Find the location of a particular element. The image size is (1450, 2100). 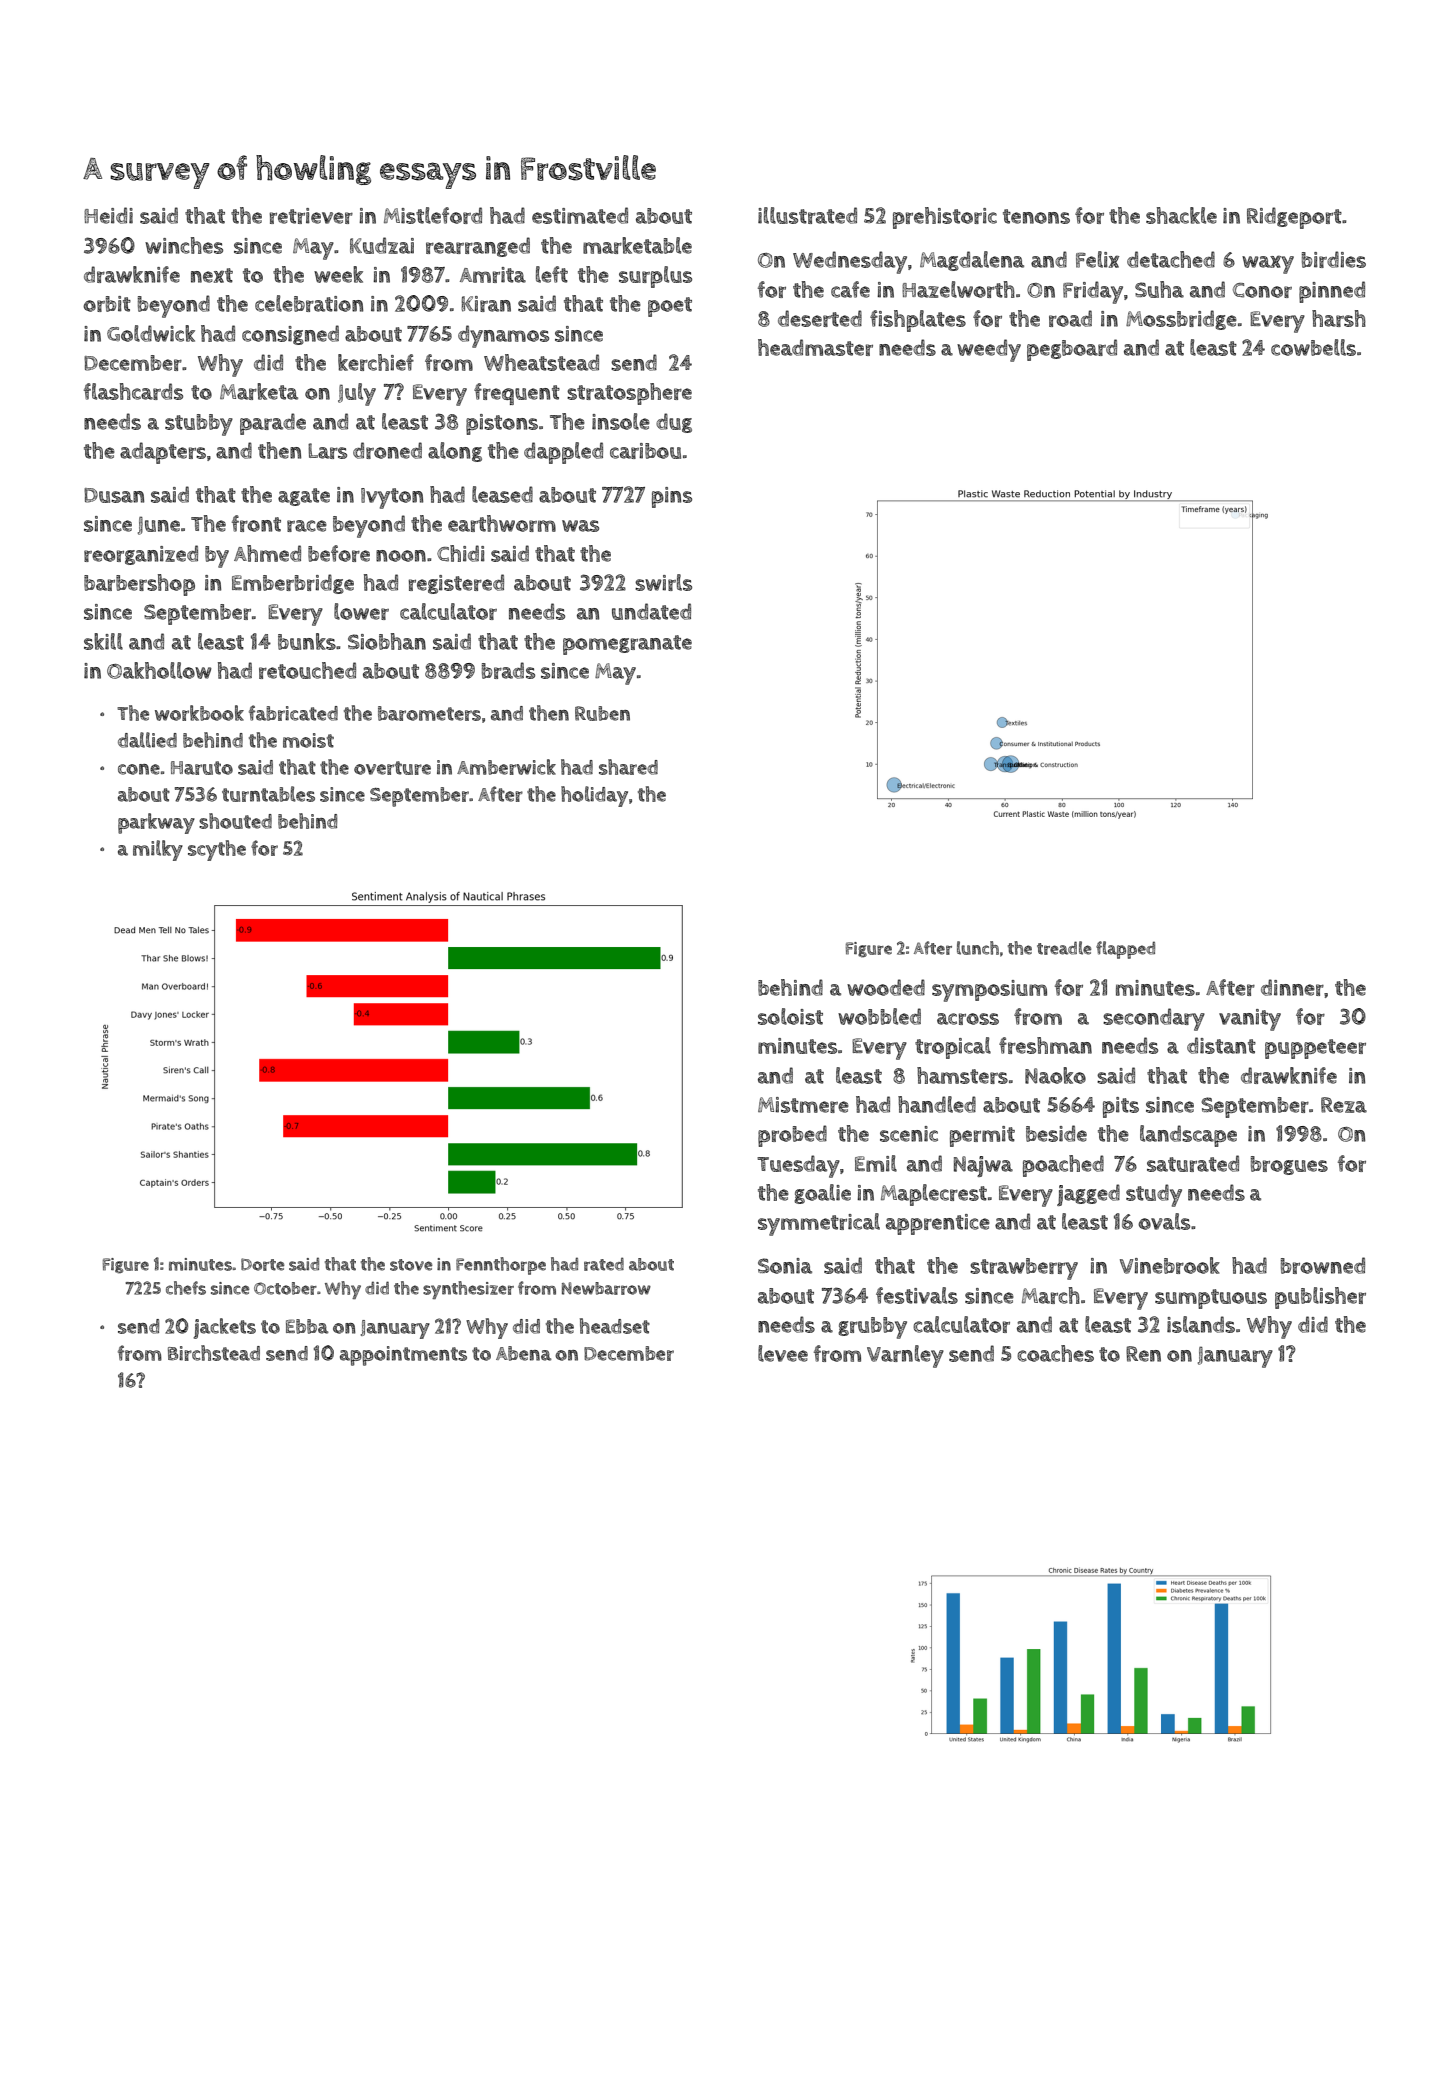

scythe is located at coordinates (217, 850).
